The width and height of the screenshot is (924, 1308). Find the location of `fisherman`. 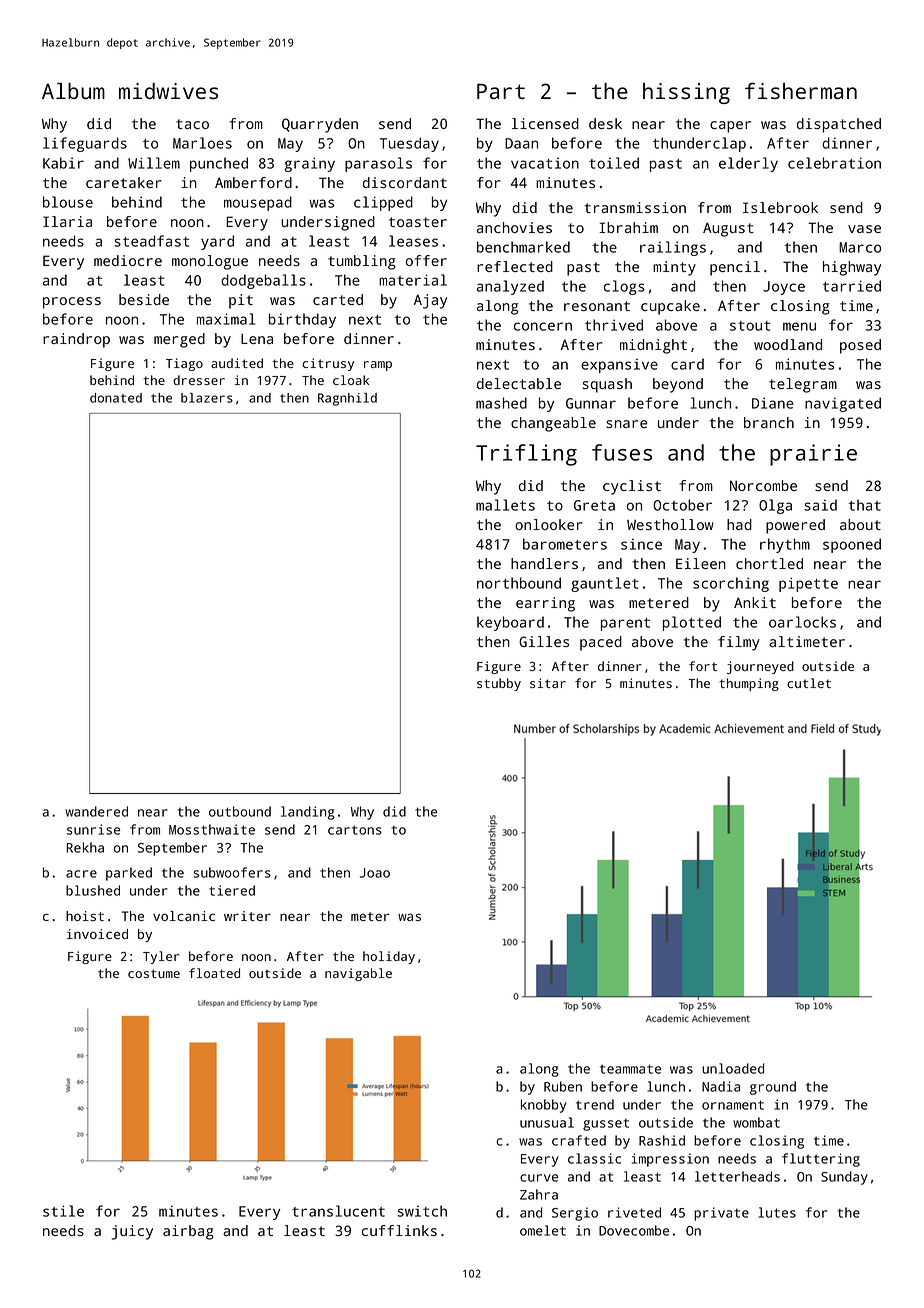

fisherman is located at coordinates (801, 90).
